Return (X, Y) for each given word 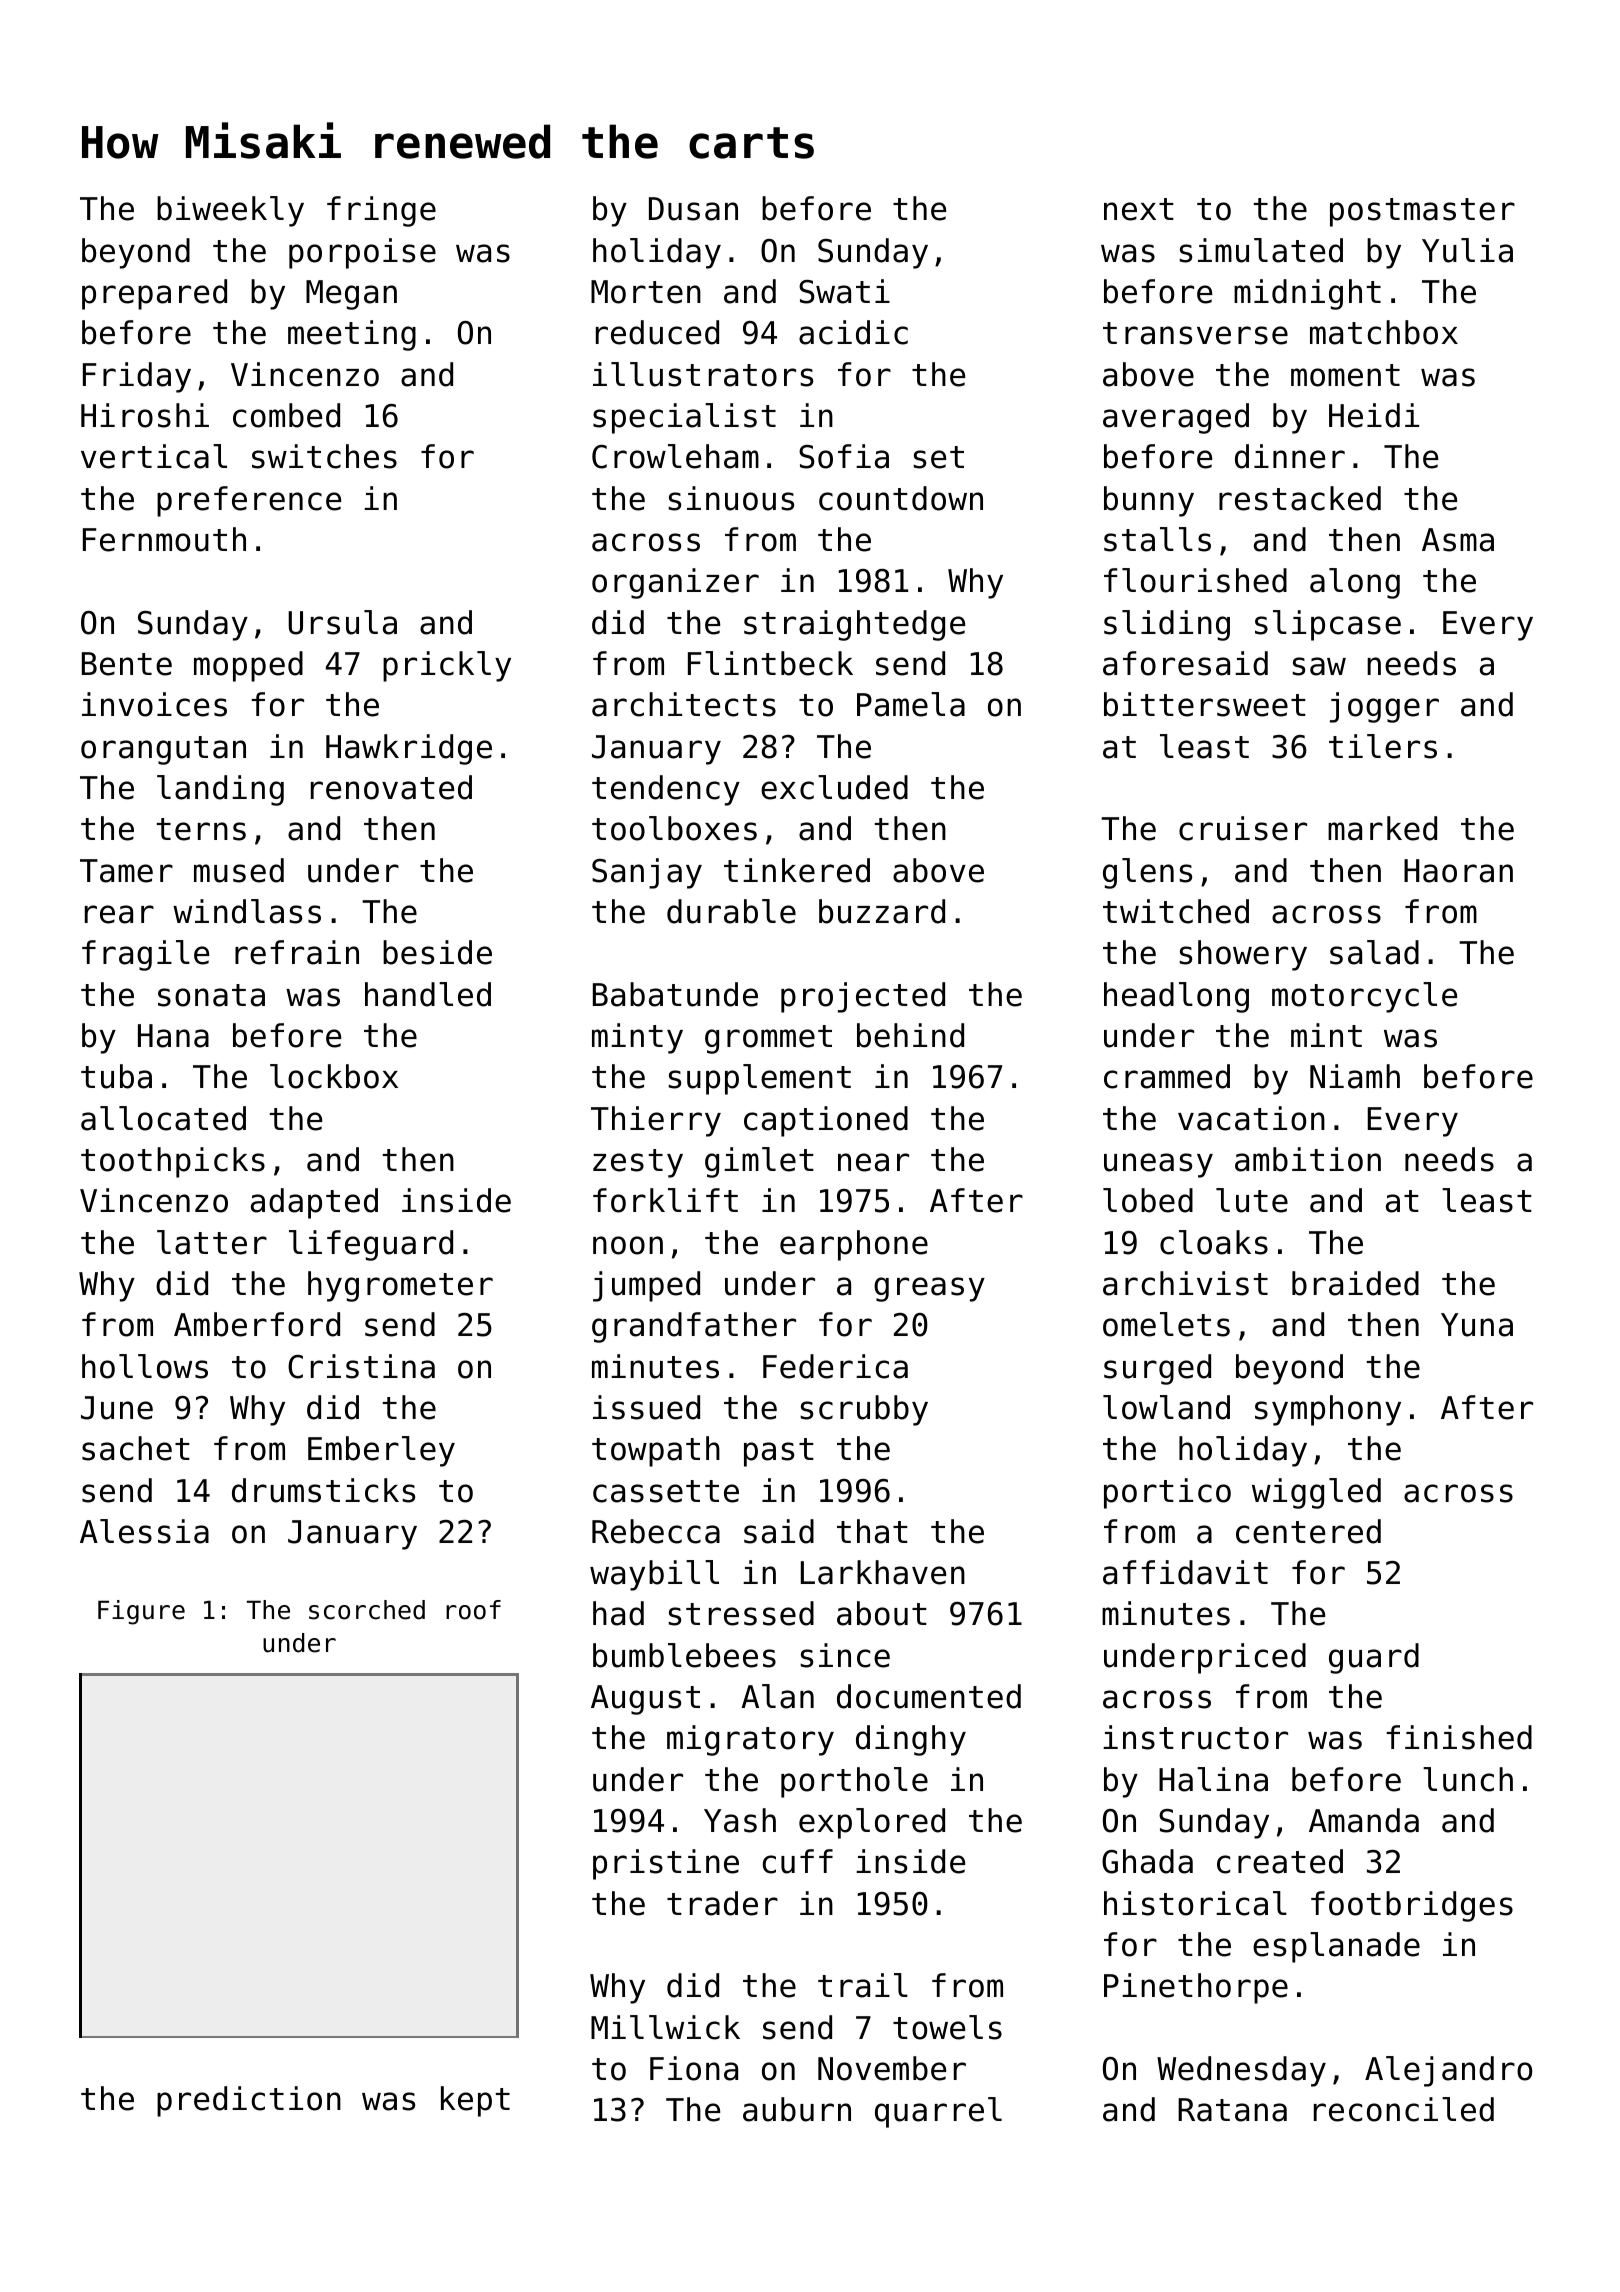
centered (1308, 1531)
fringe (381, 211)
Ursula (342, 622)
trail (863, 1985)
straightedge (854, 625)
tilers (1383, 746)
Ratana (1232, 2110)
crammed (1167, 1076)
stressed (741, 1613)
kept (475, 2101)
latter (212, 1242)
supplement (759, 1079)
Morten (646, 292)
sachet (136, 1448)
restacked (1300, 498)
